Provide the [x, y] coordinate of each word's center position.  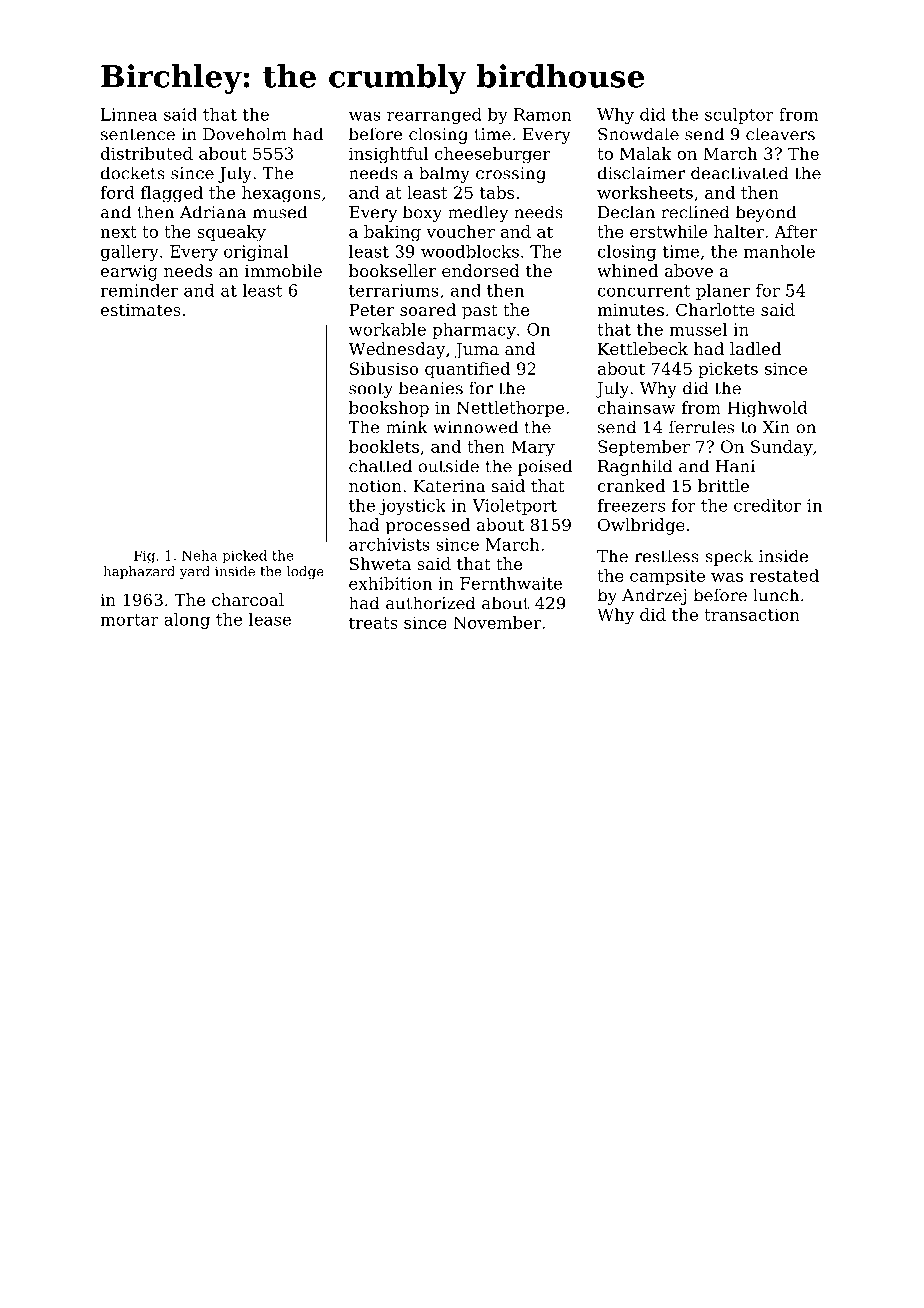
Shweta [380, 563]
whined [627, 270]
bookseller [392, 270]
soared [428, 309]
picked [245, 556]
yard [195, 572]
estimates [141, 310]
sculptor [739, 116]
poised [545, 467]
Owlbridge [641, 526]
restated [784, 575]
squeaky [231, 233]
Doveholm [245, 134]
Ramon [543, 114]
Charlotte [715, 309]
